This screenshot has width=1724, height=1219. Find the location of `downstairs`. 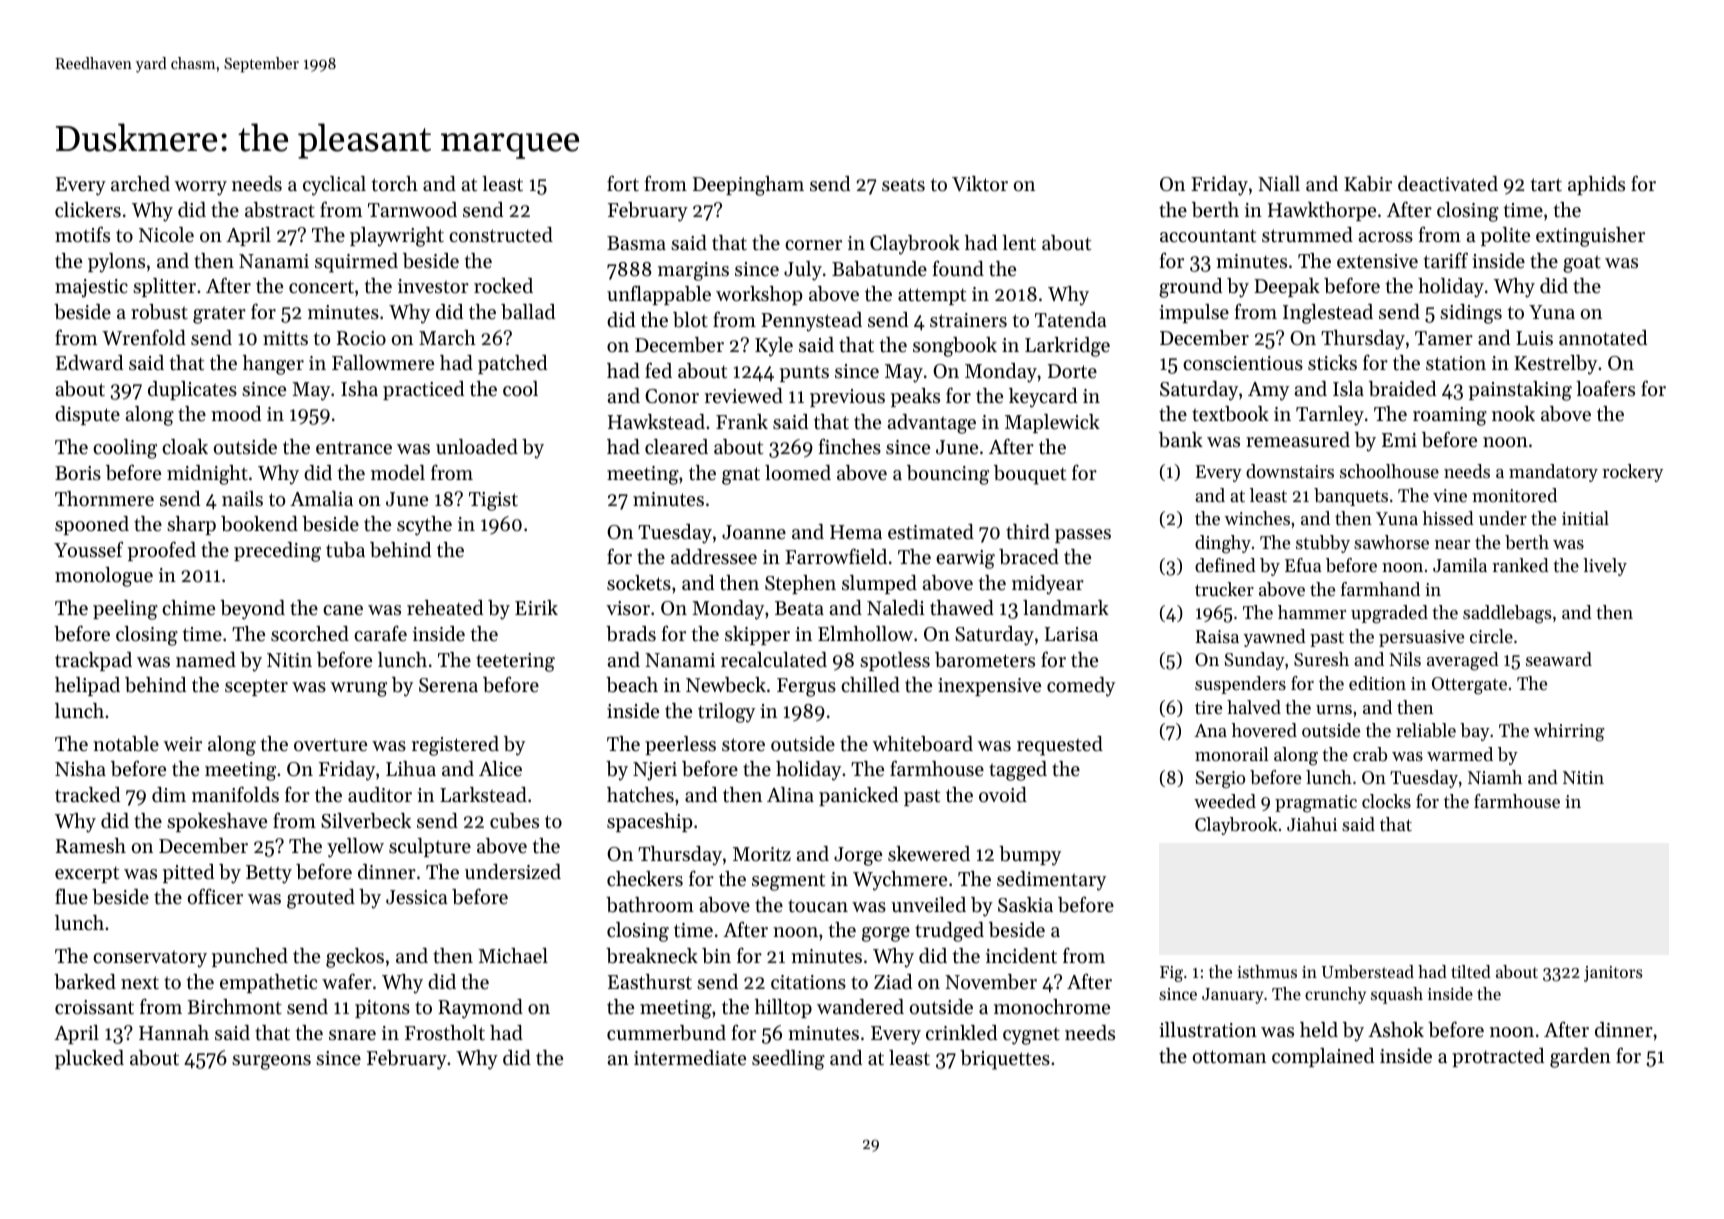

downstairs is located at coordinates (1290, 471).
